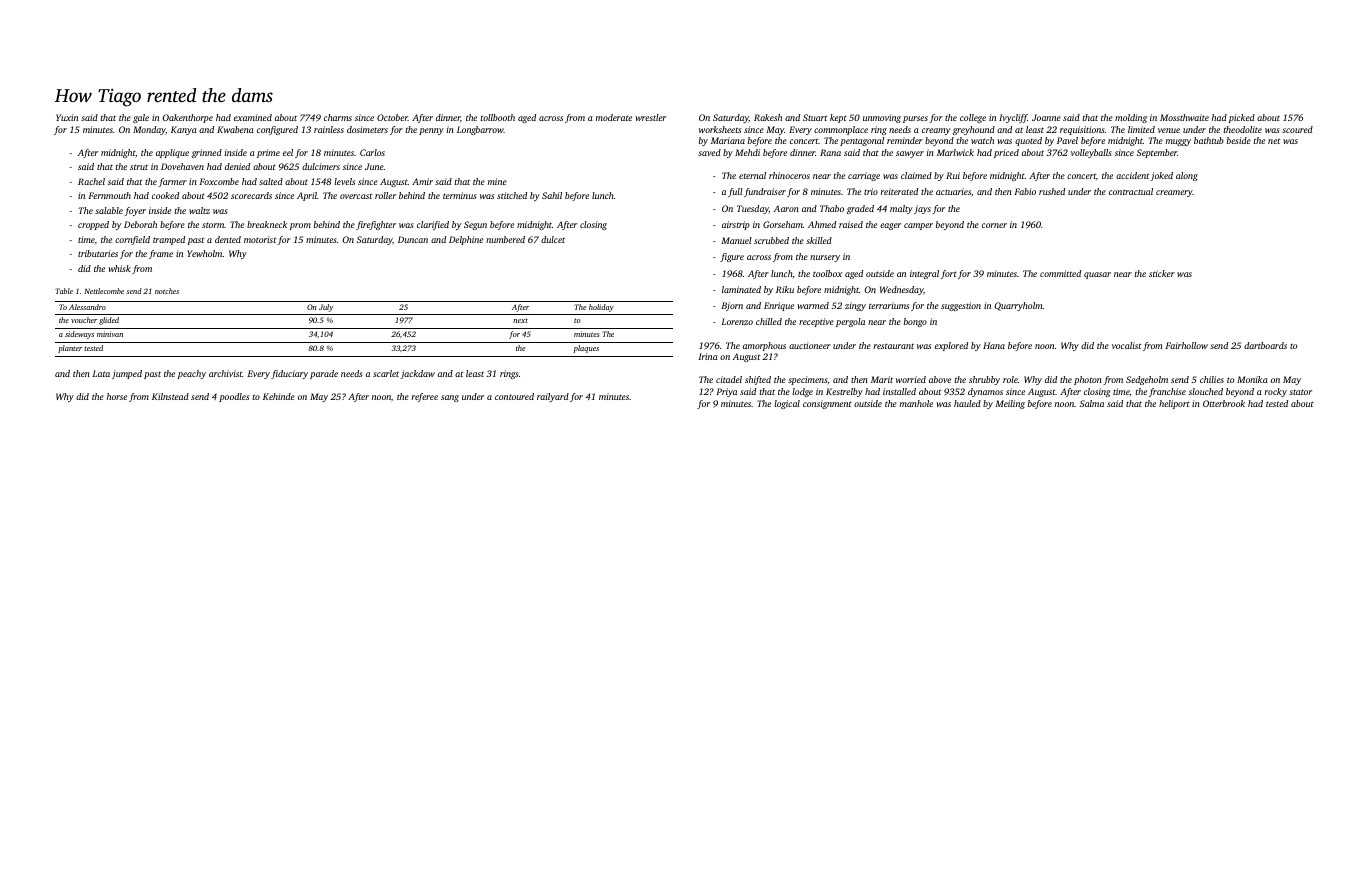 This screenshot has width=1372, height=887. I want to click on Yuxin, so click(67, 117).
